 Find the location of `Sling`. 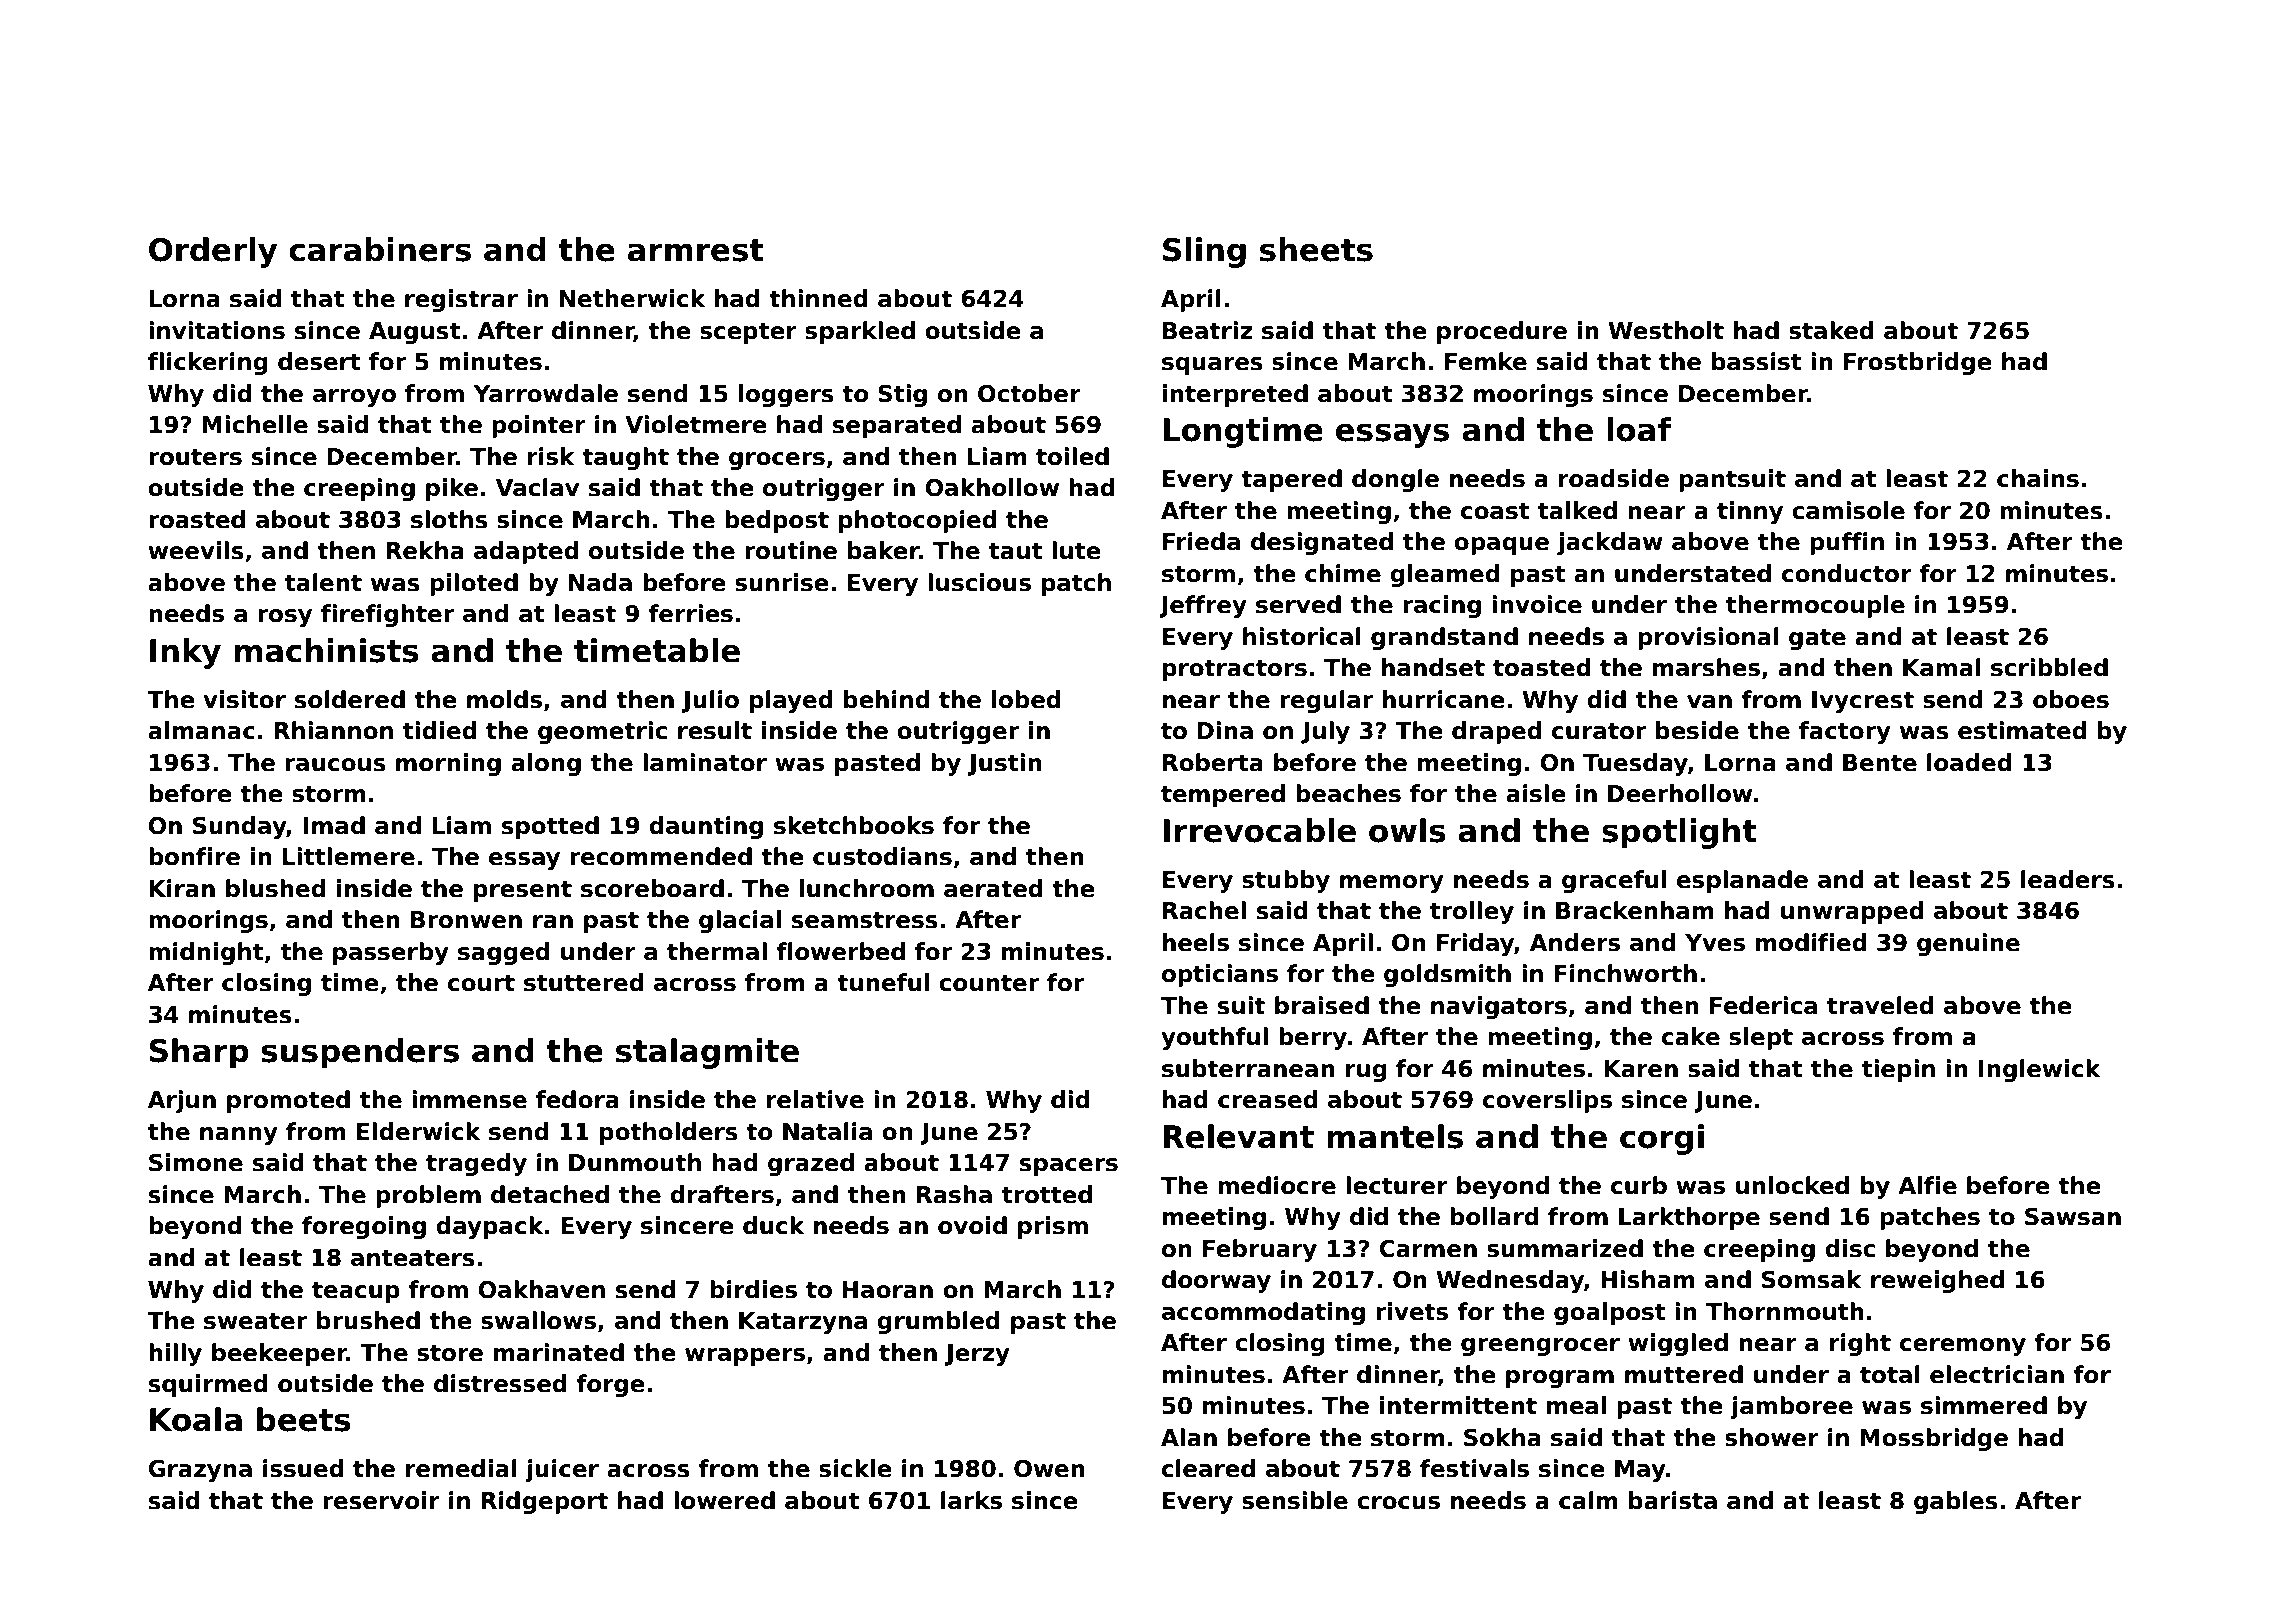

Sling is located at coordinates (1204, 252).
